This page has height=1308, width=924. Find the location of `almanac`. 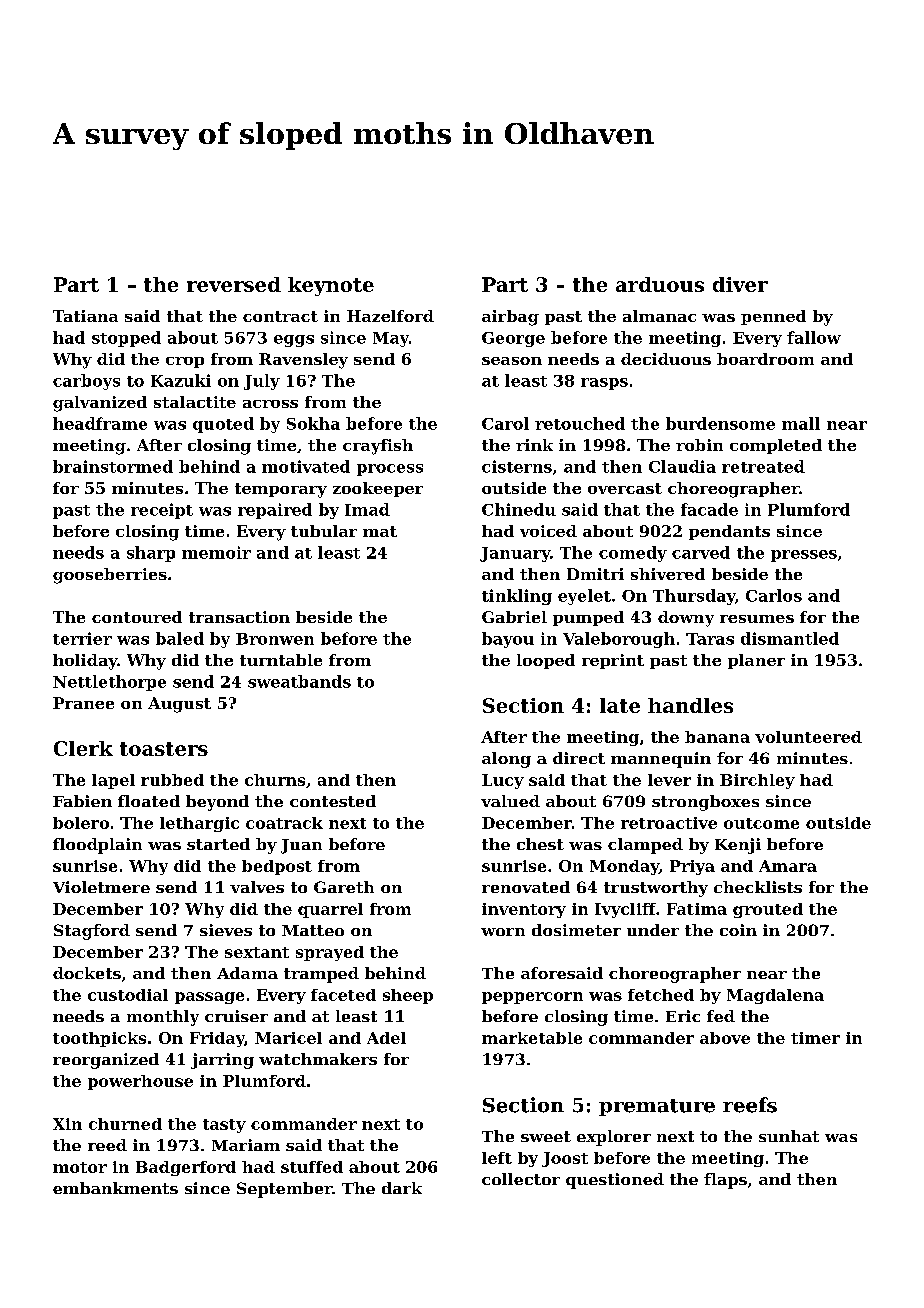

almanac is located at coordinates (659, 316).
